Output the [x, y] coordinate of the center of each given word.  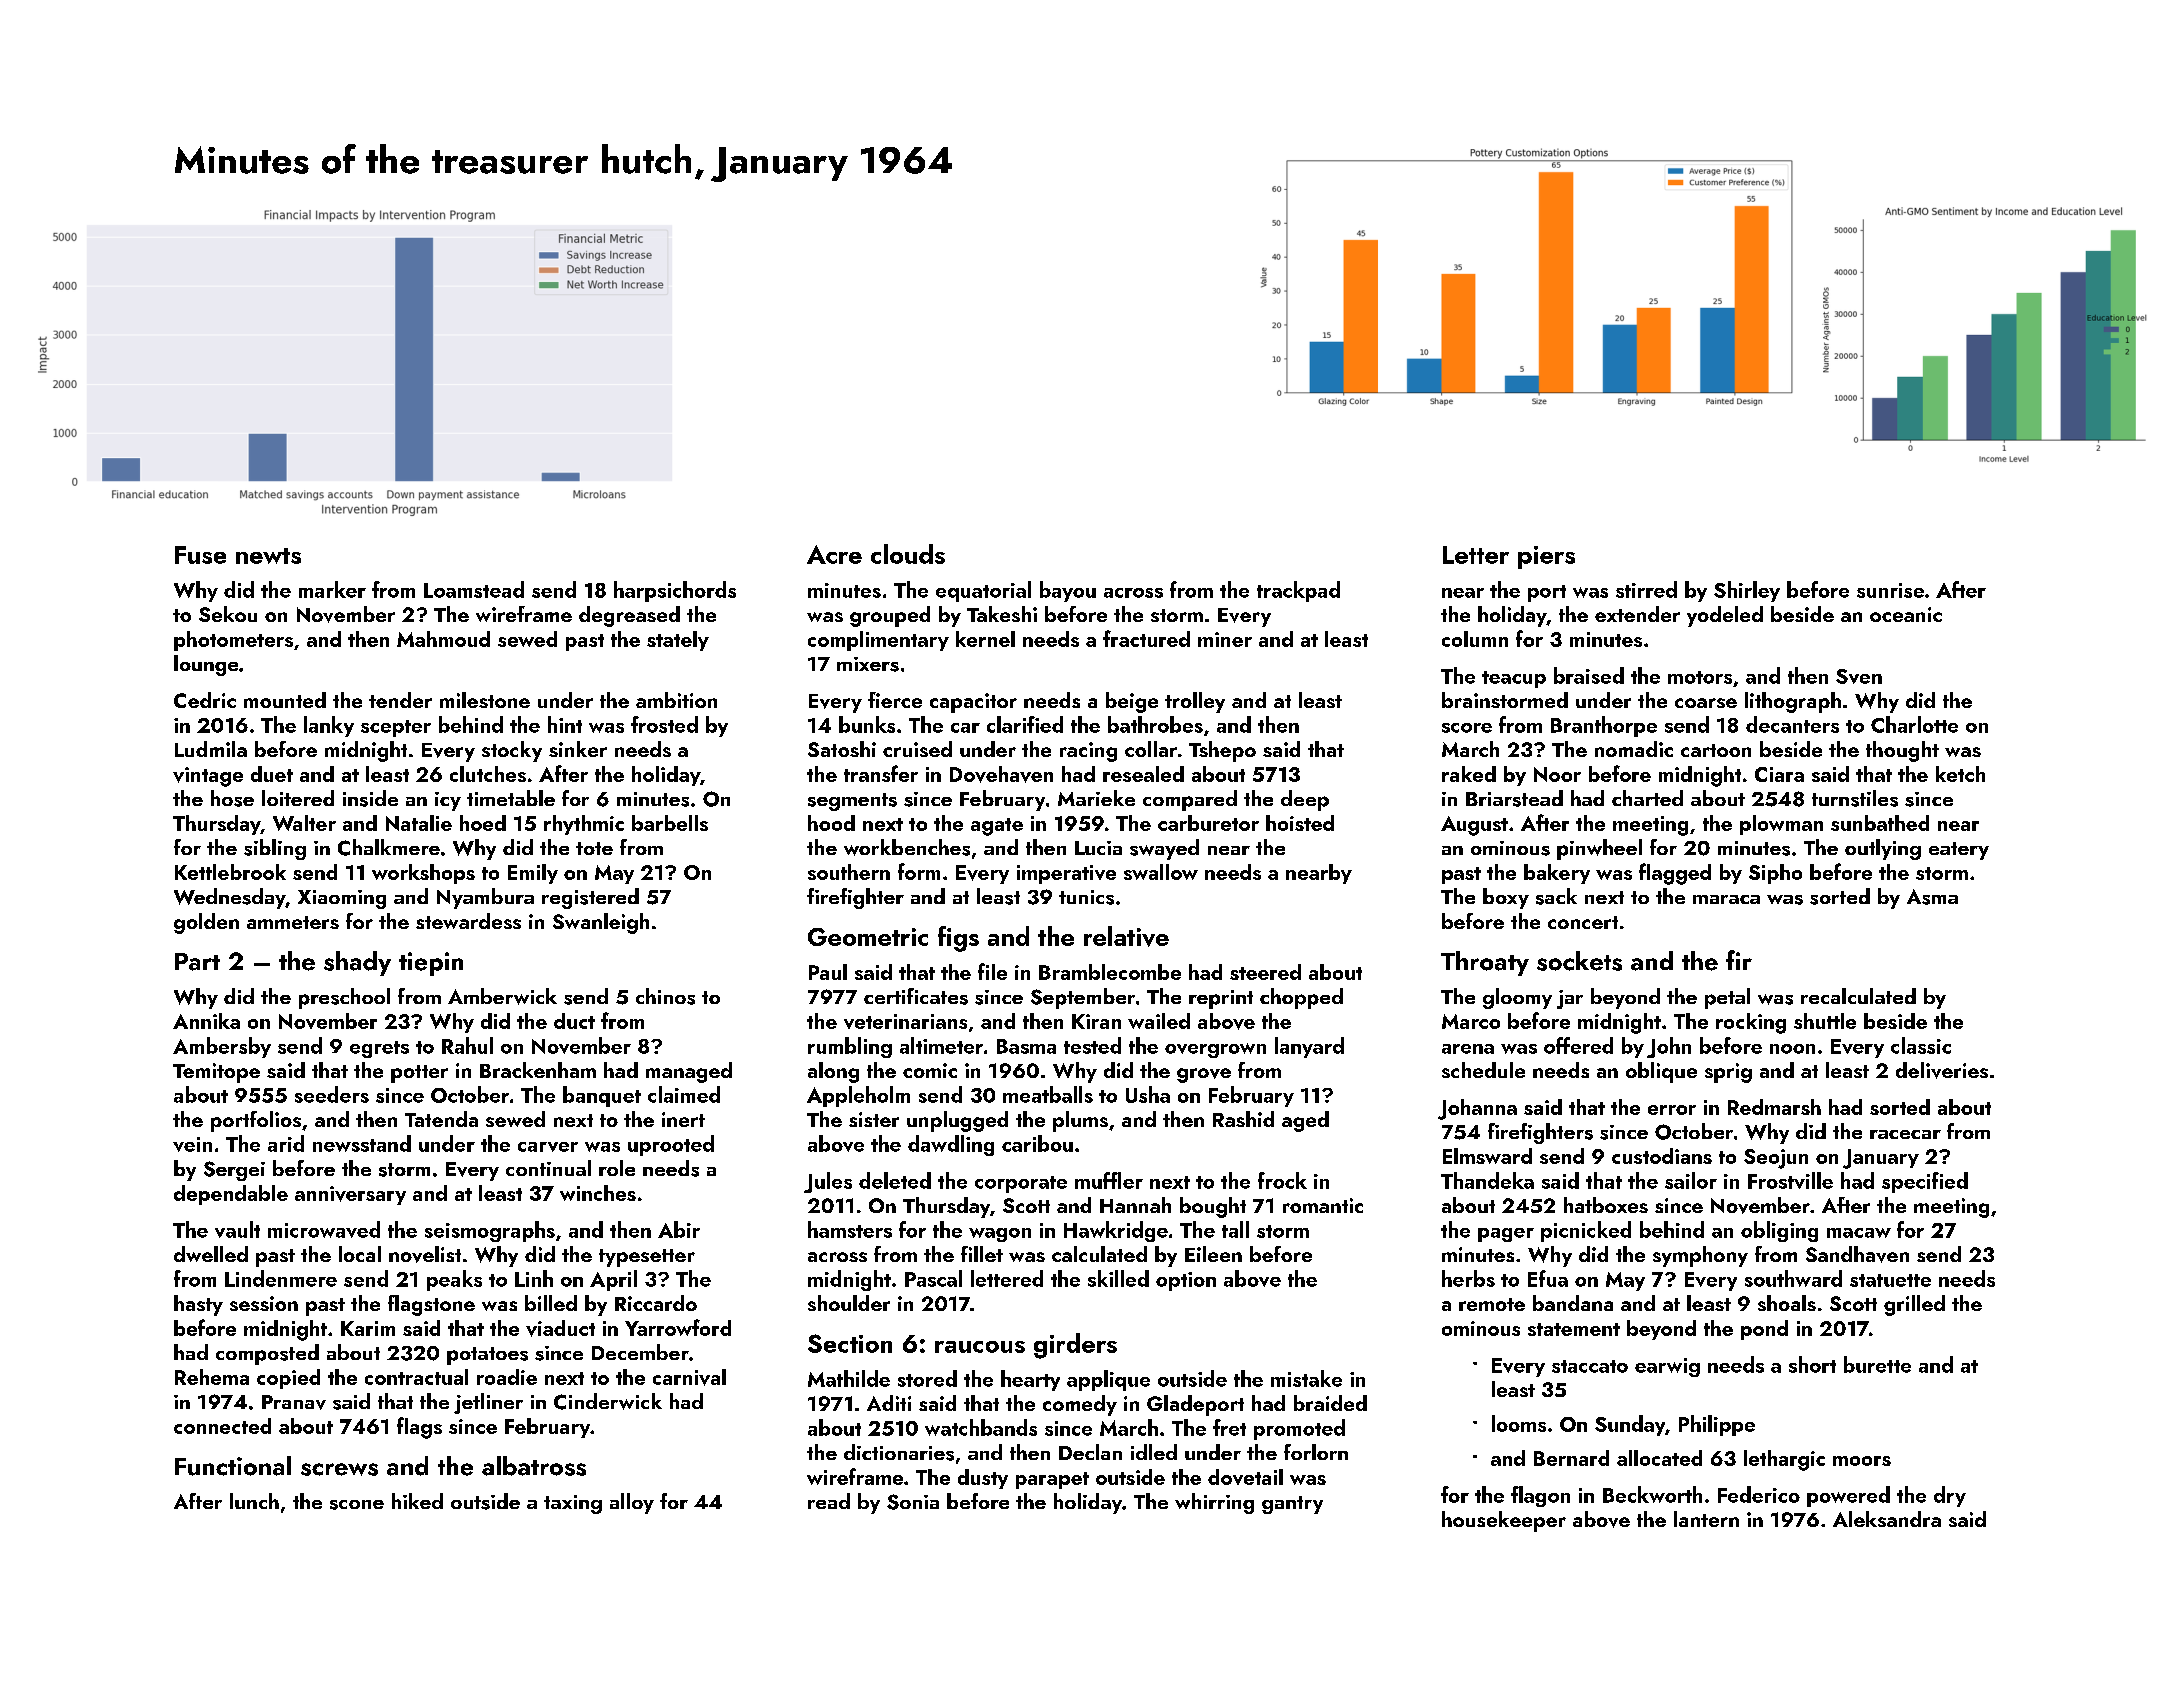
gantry [1292, 1505]
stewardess [468, 921]
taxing [573, 1504]
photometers [233, 641]
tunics [1086, 897]
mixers [868, 664]
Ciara [1779, 774]
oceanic [1906, 614]
